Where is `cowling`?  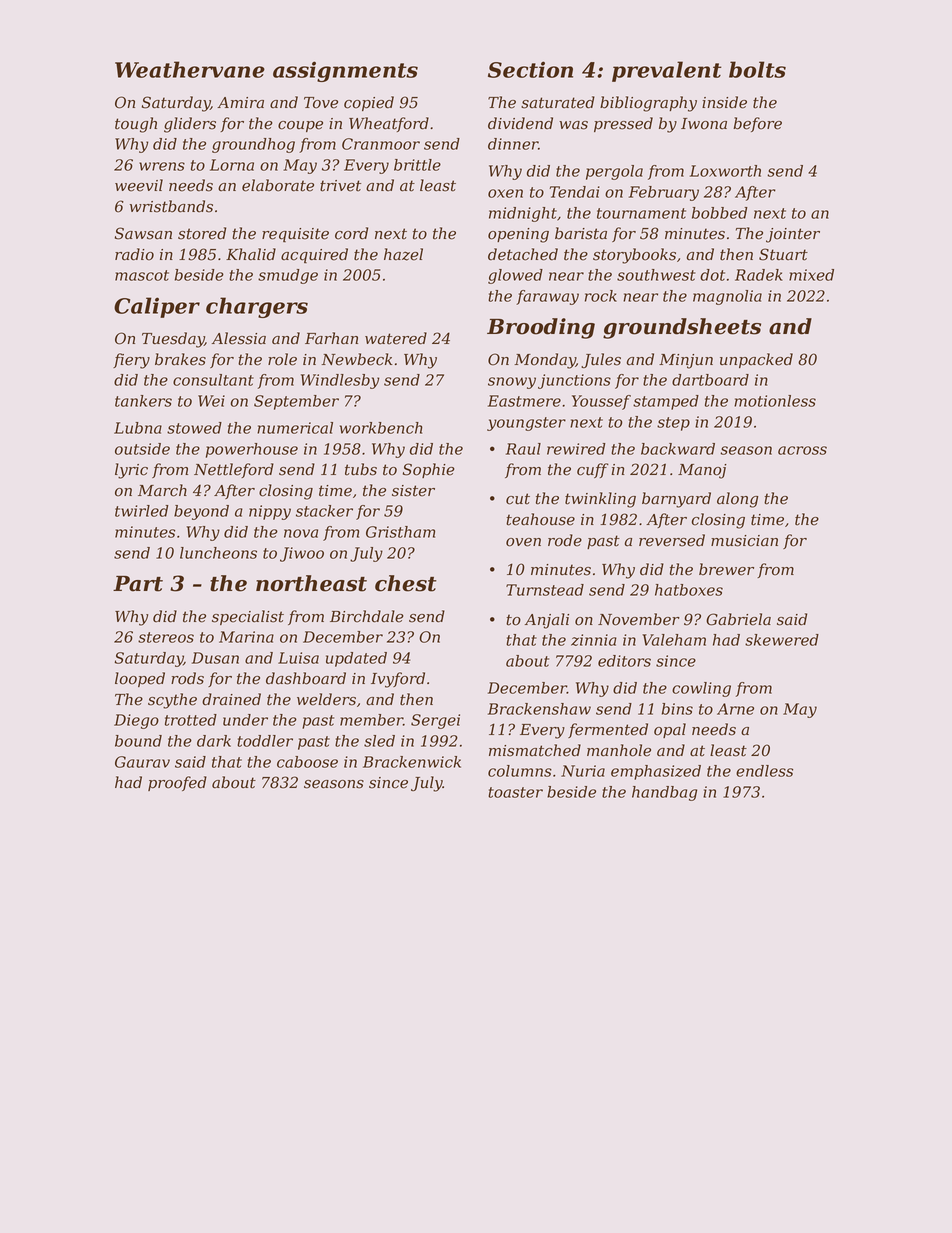 cowling is located at coordinates (701, 689).
